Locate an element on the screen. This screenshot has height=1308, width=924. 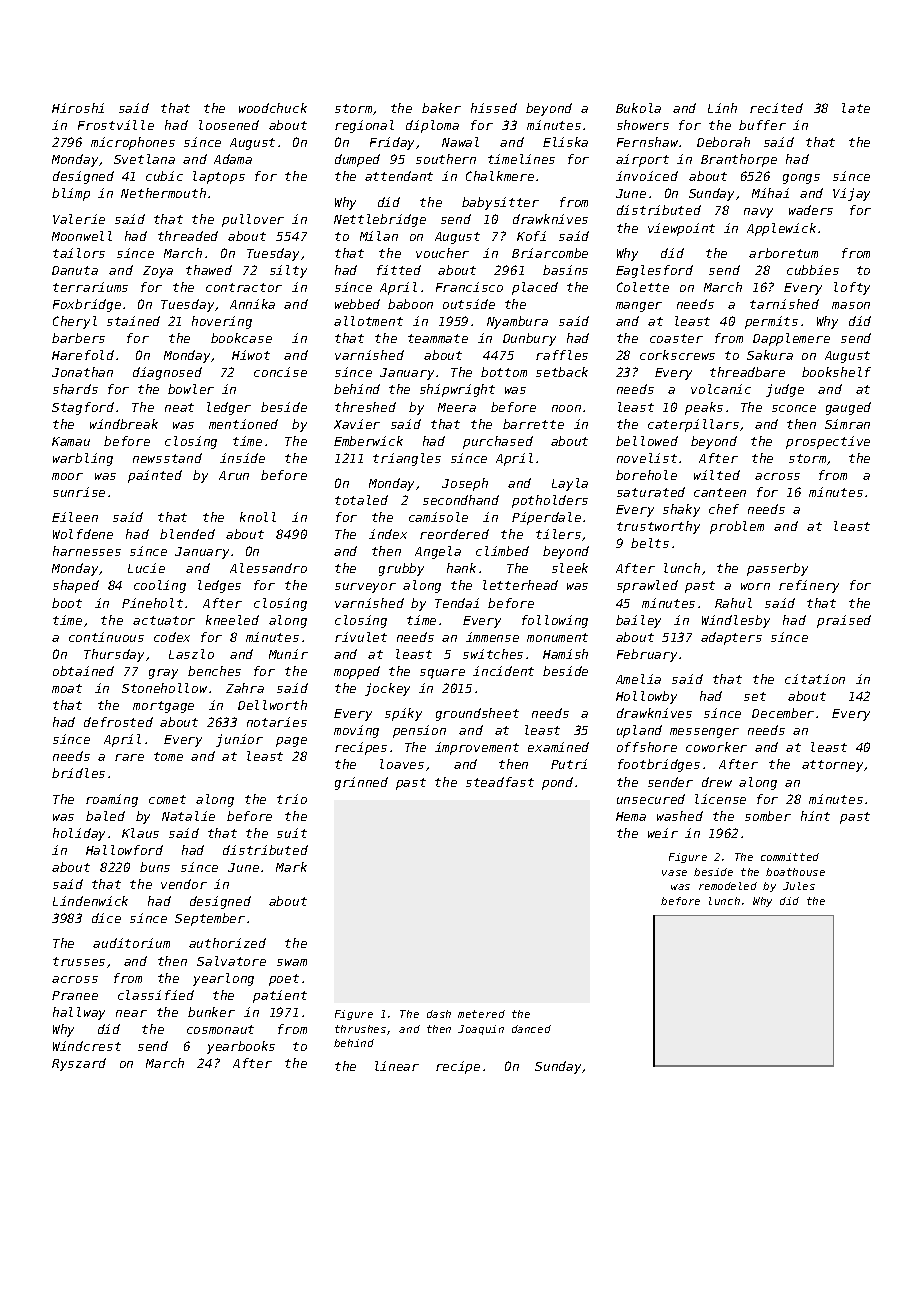
Bukola is located at coordinates (638, 108).
